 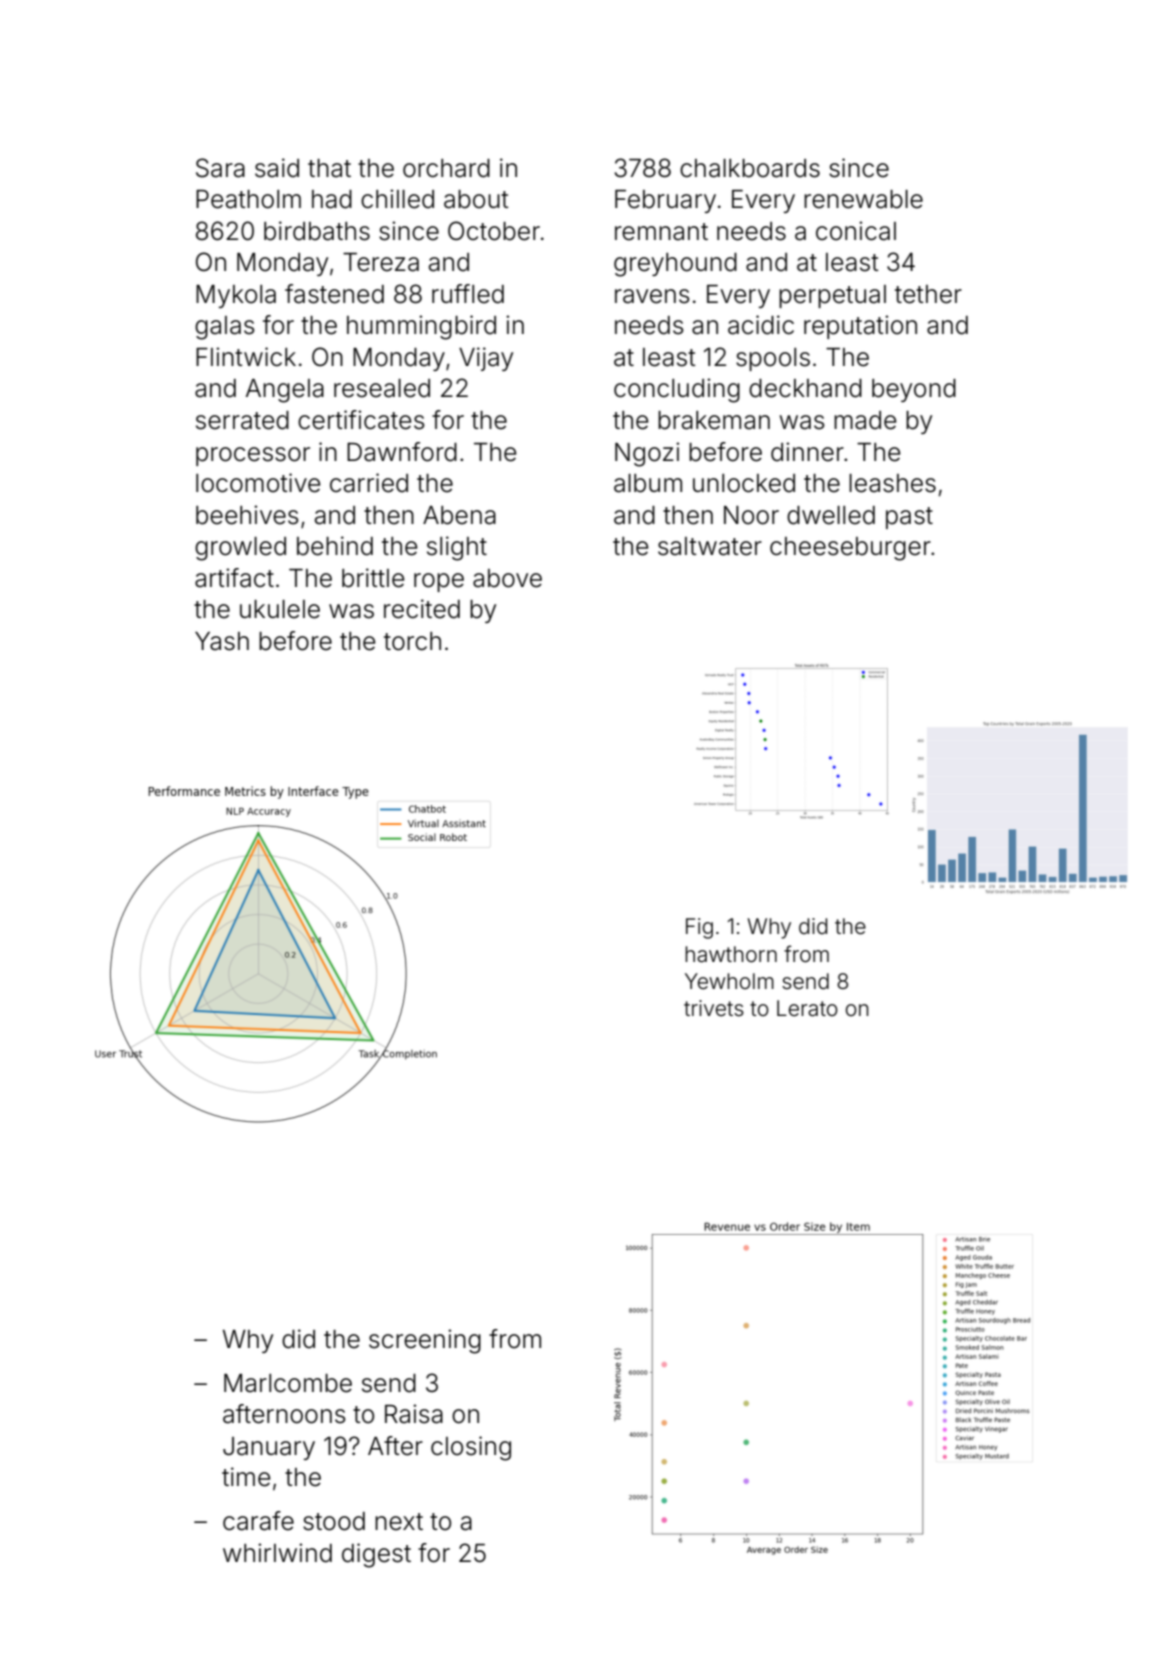 I want to click on screening, so click(x=425, y=1341).
